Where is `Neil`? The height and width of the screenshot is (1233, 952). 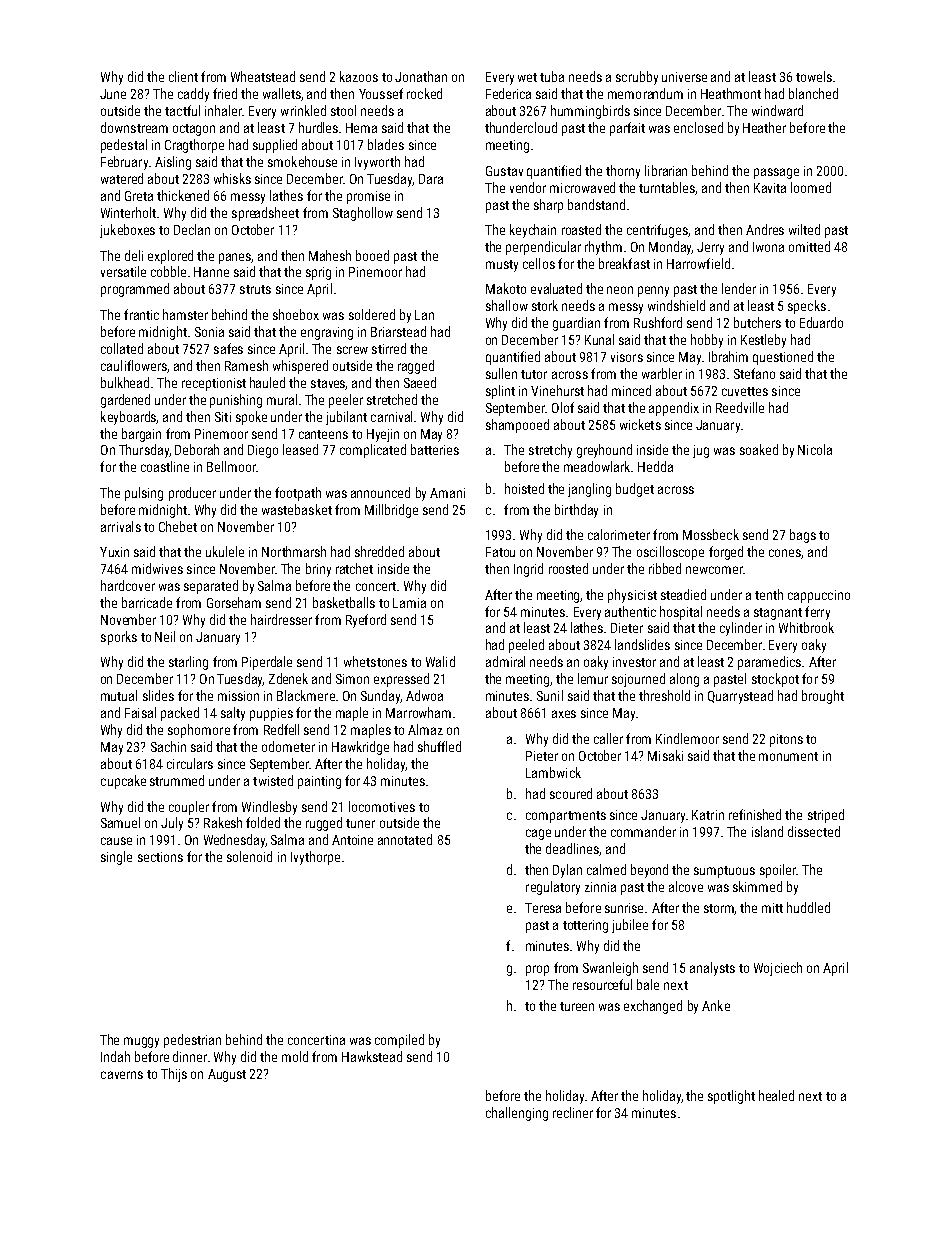 Neil is located at coordinates (165, 636).
